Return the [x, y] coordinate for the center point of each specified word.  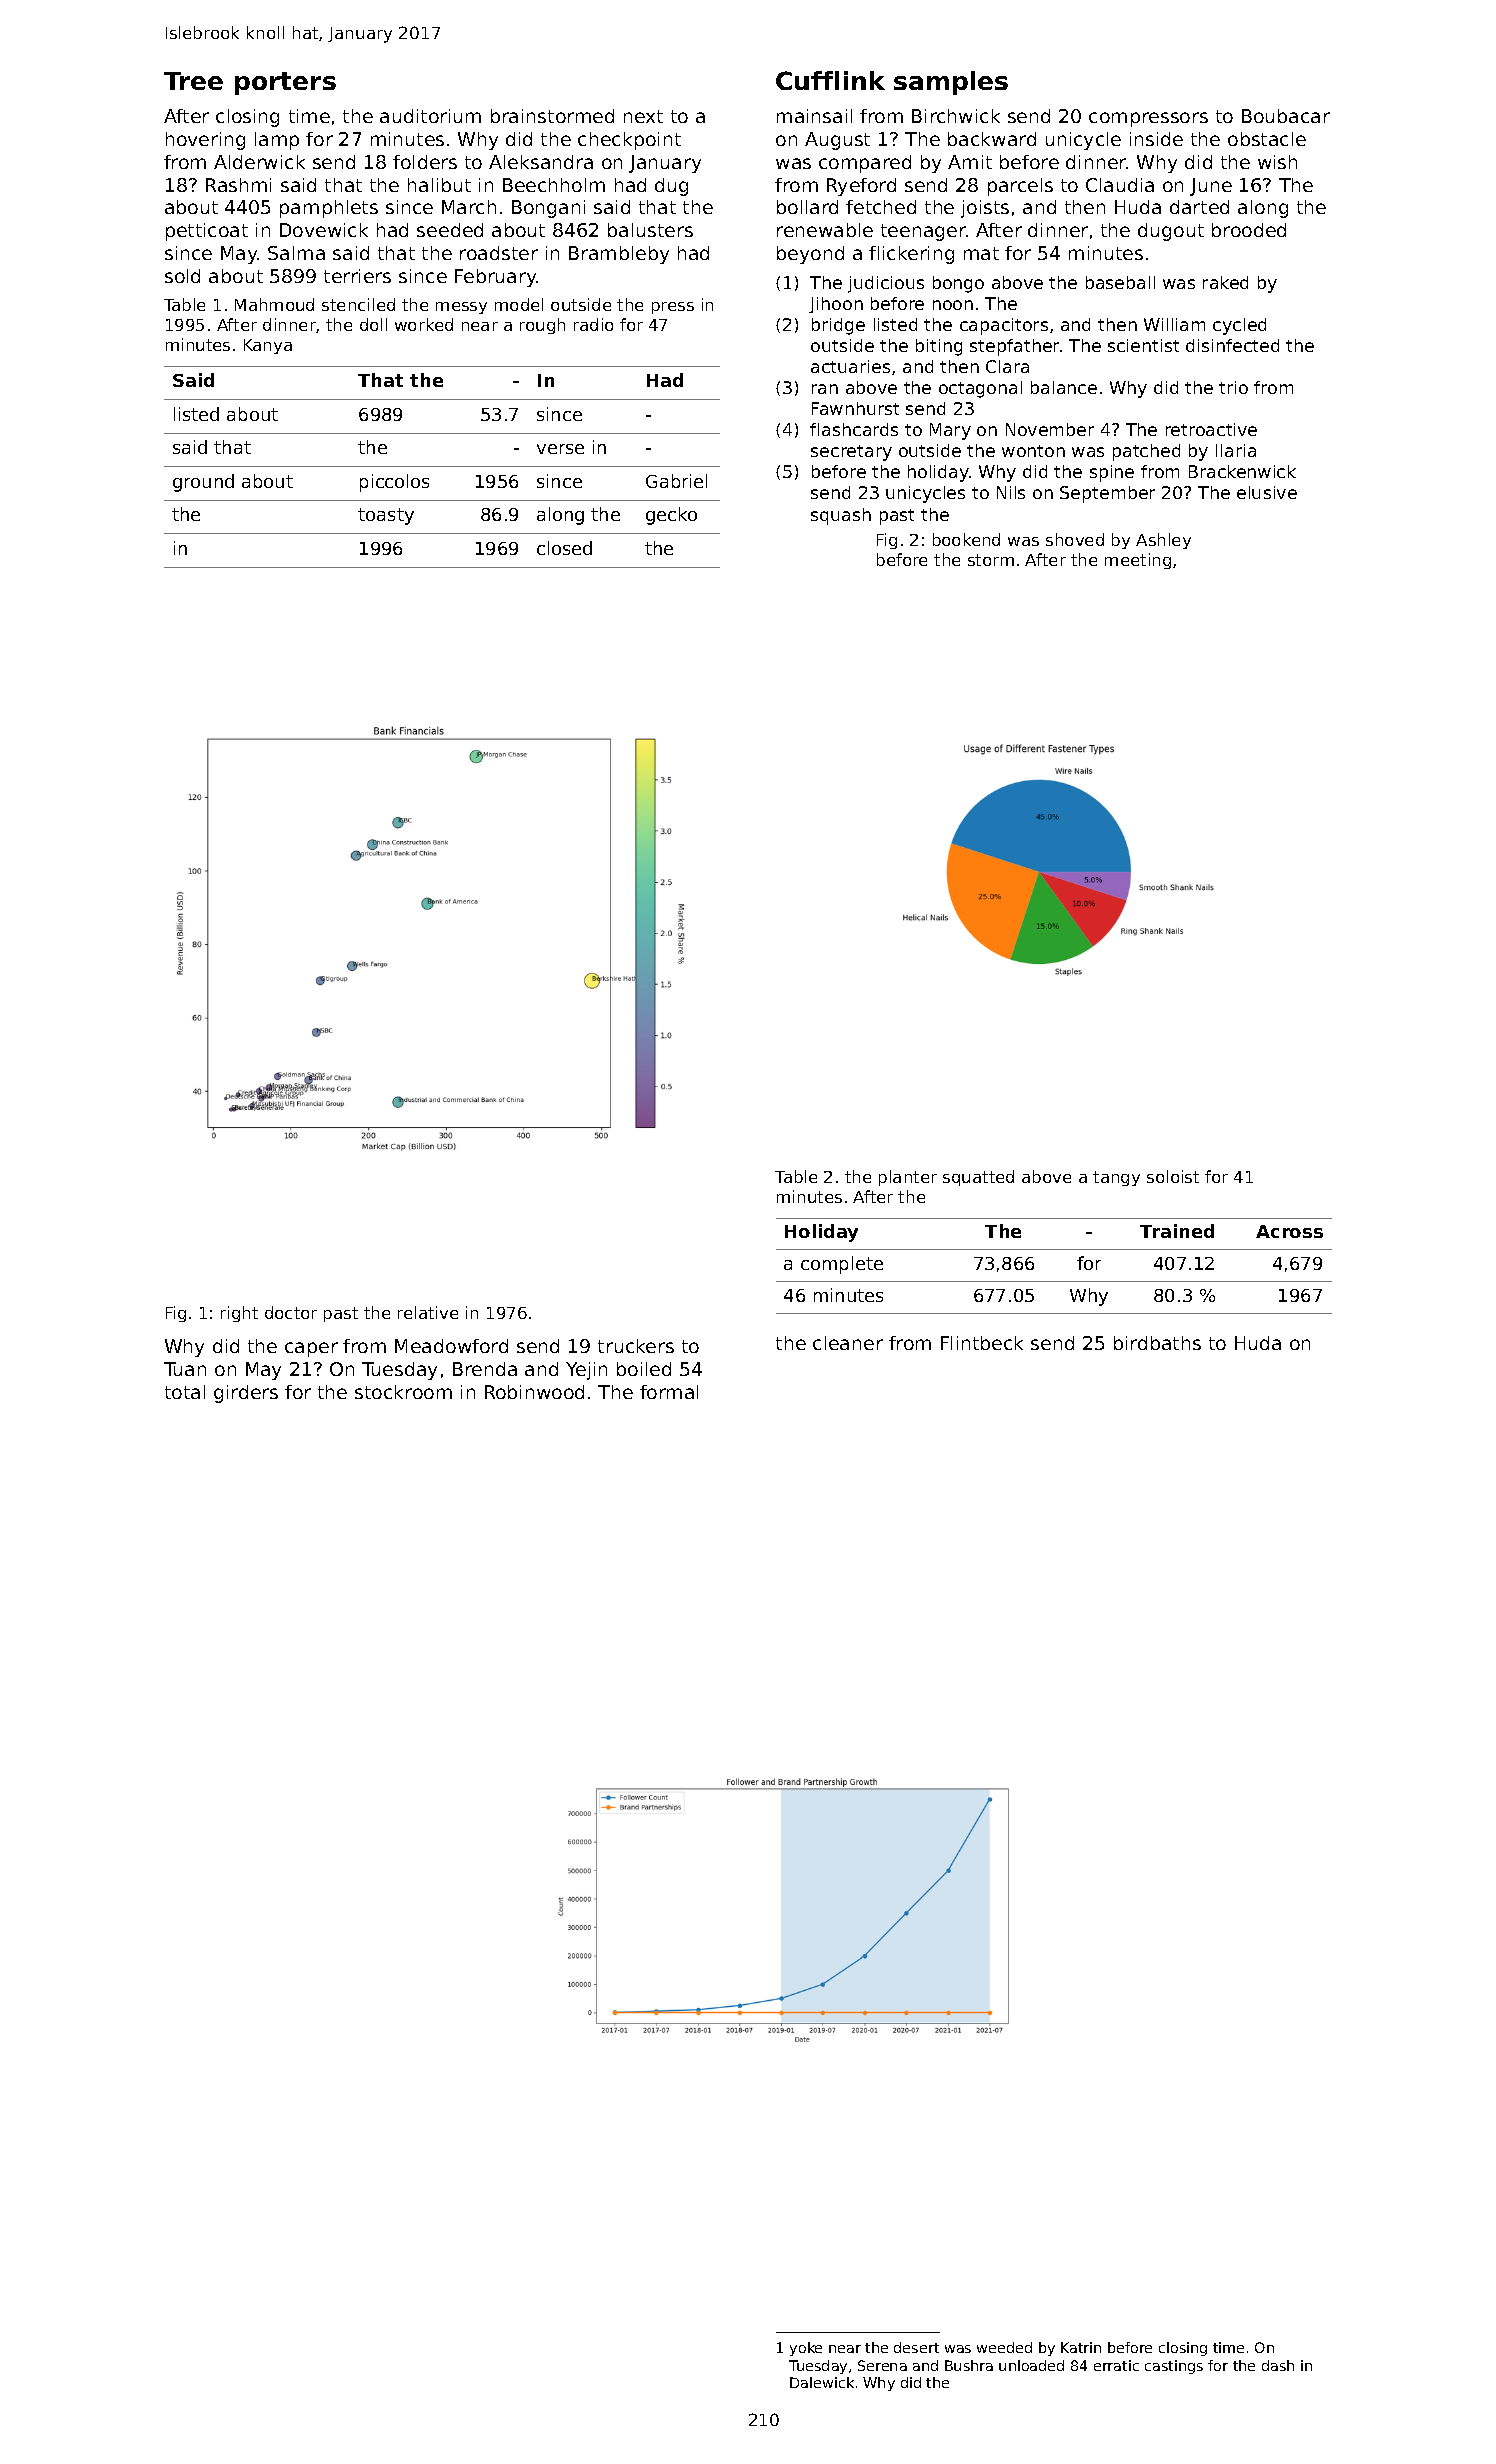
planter [908, 1178]
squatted [978, 1178]
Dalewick [822, 2382]
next [643, 116]
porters [285, 83]
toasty [386, 516]
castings [1174, 2367]
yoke [806, 2349]
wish [1277, 162]
